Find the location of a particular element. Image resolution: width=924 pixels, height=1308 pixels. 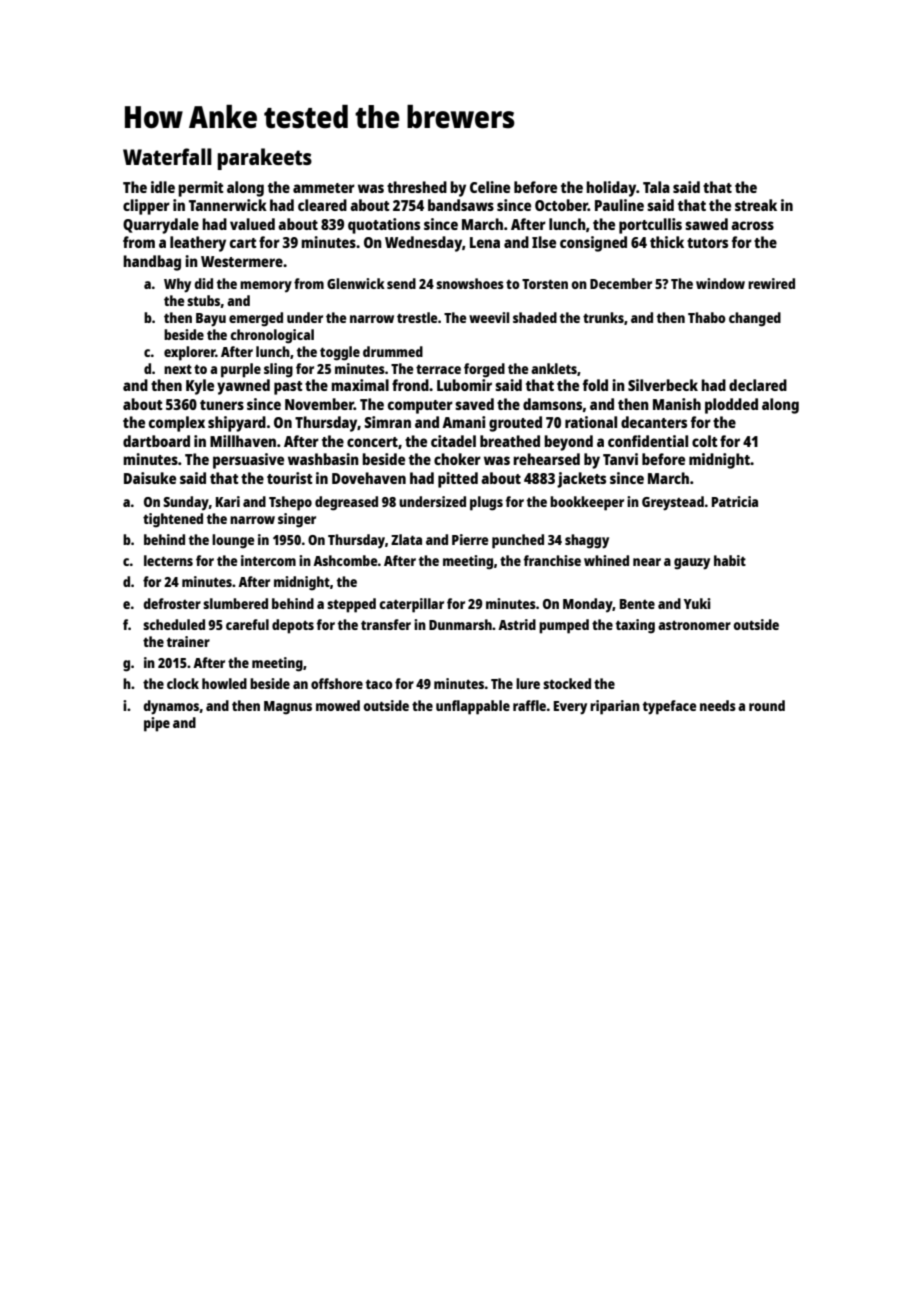

pitted is located at coordinates (458, 480).
